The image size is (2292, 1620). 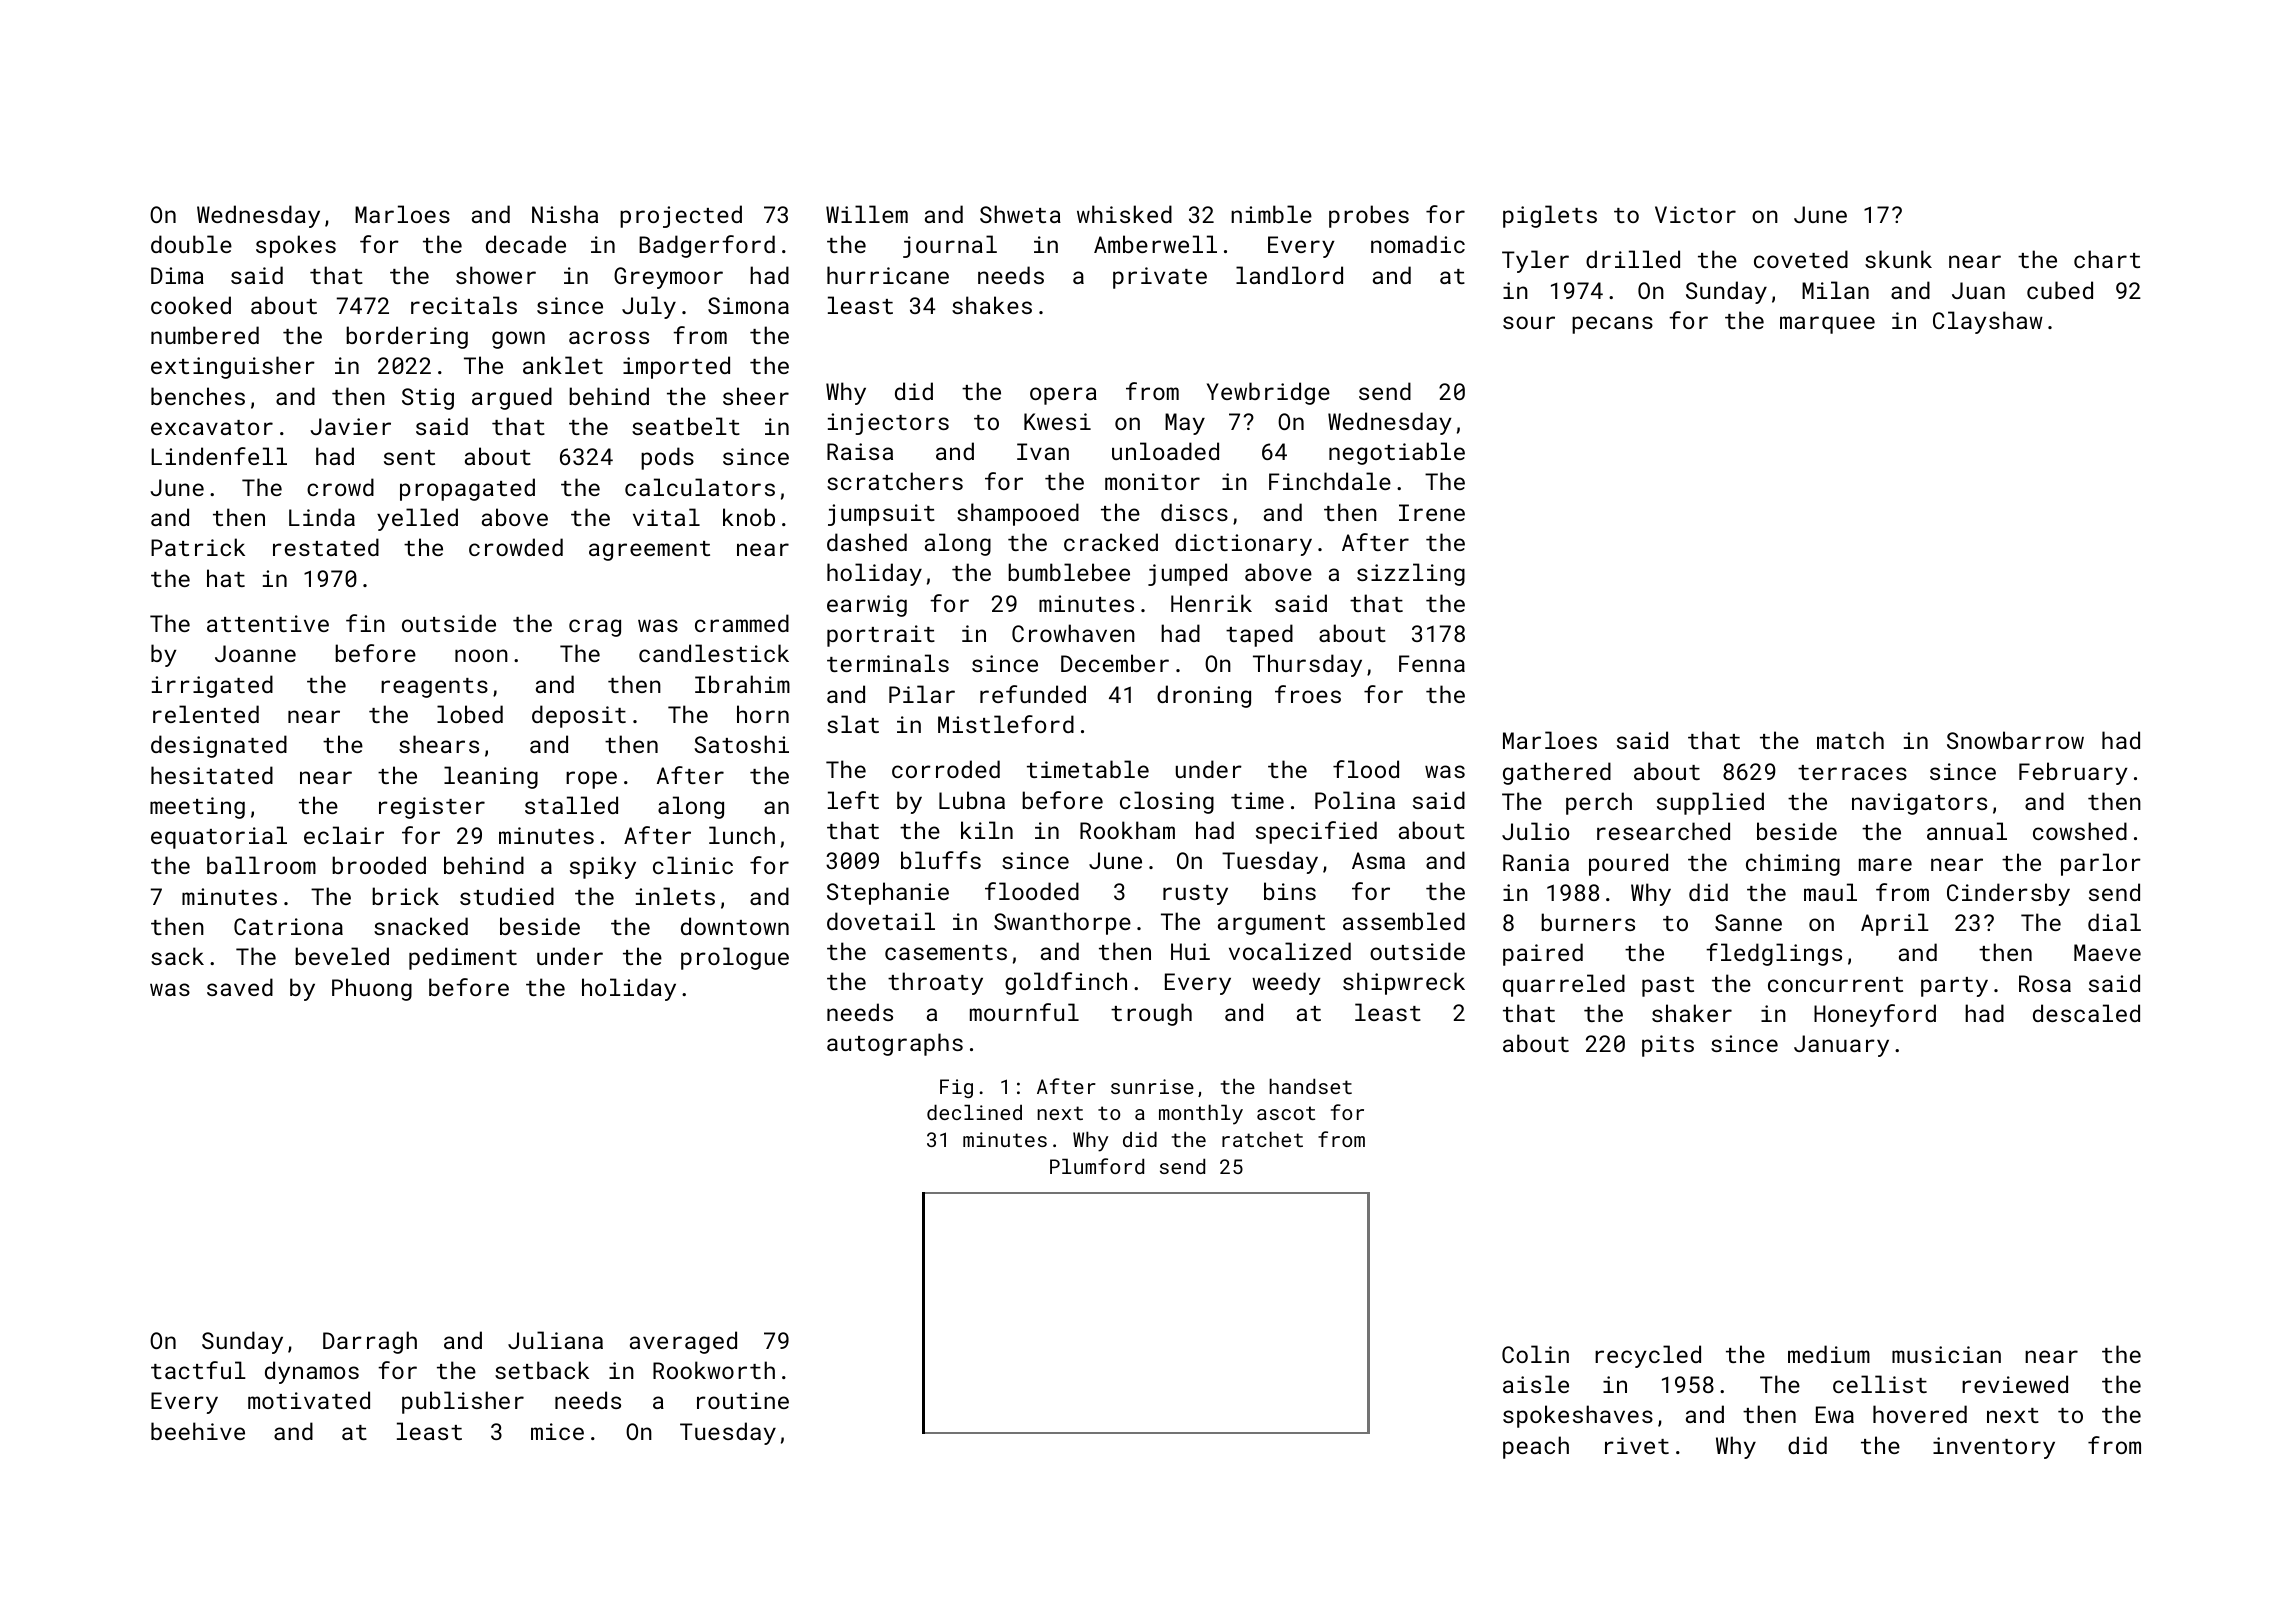 What do you see at coordinates (1536, 1384) in the page?
I see `aisle` at bounding box center [1536, 1384].
